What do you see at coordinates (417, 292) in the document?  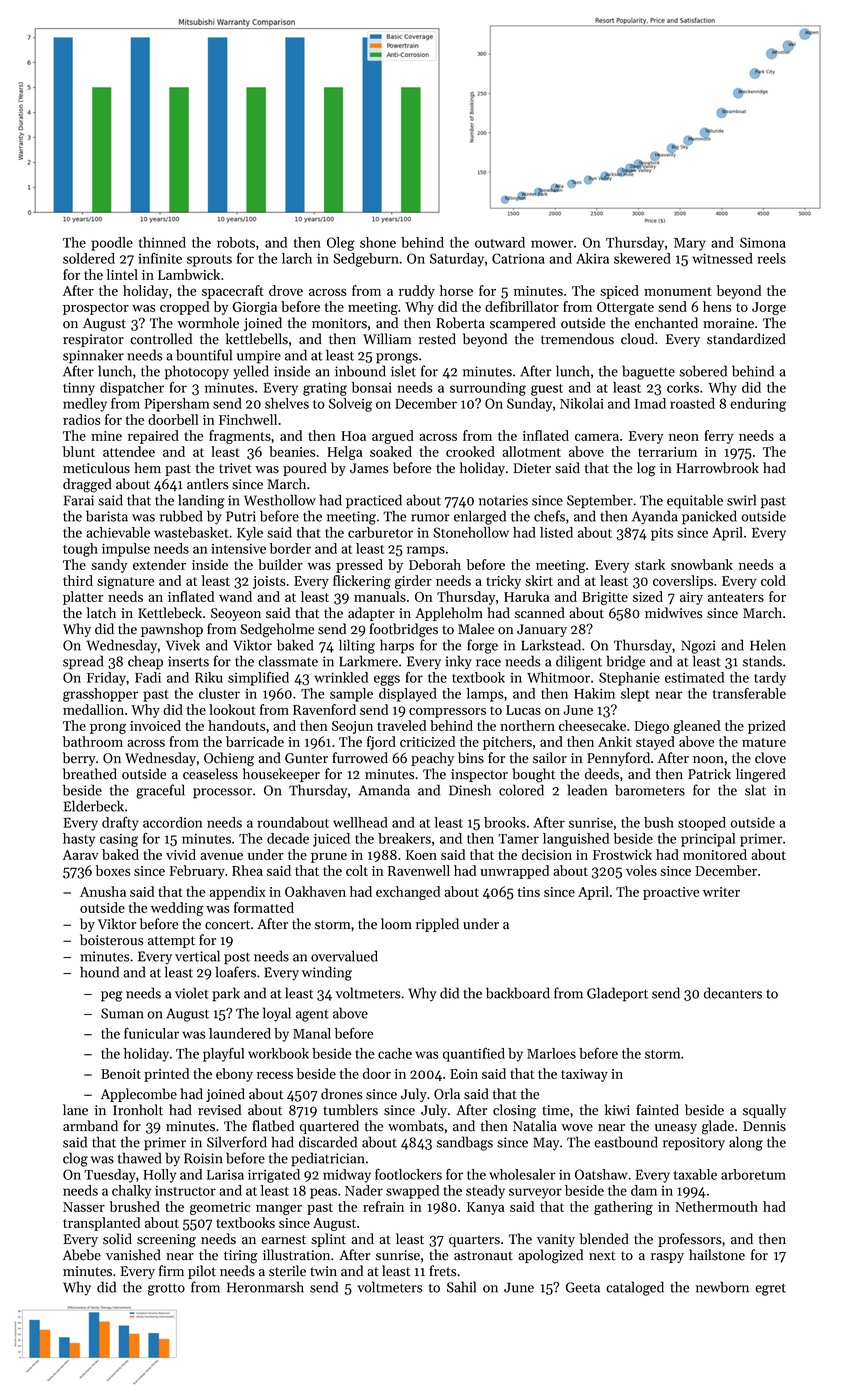 I see `ruddy` at bounding box center [417, 292].
